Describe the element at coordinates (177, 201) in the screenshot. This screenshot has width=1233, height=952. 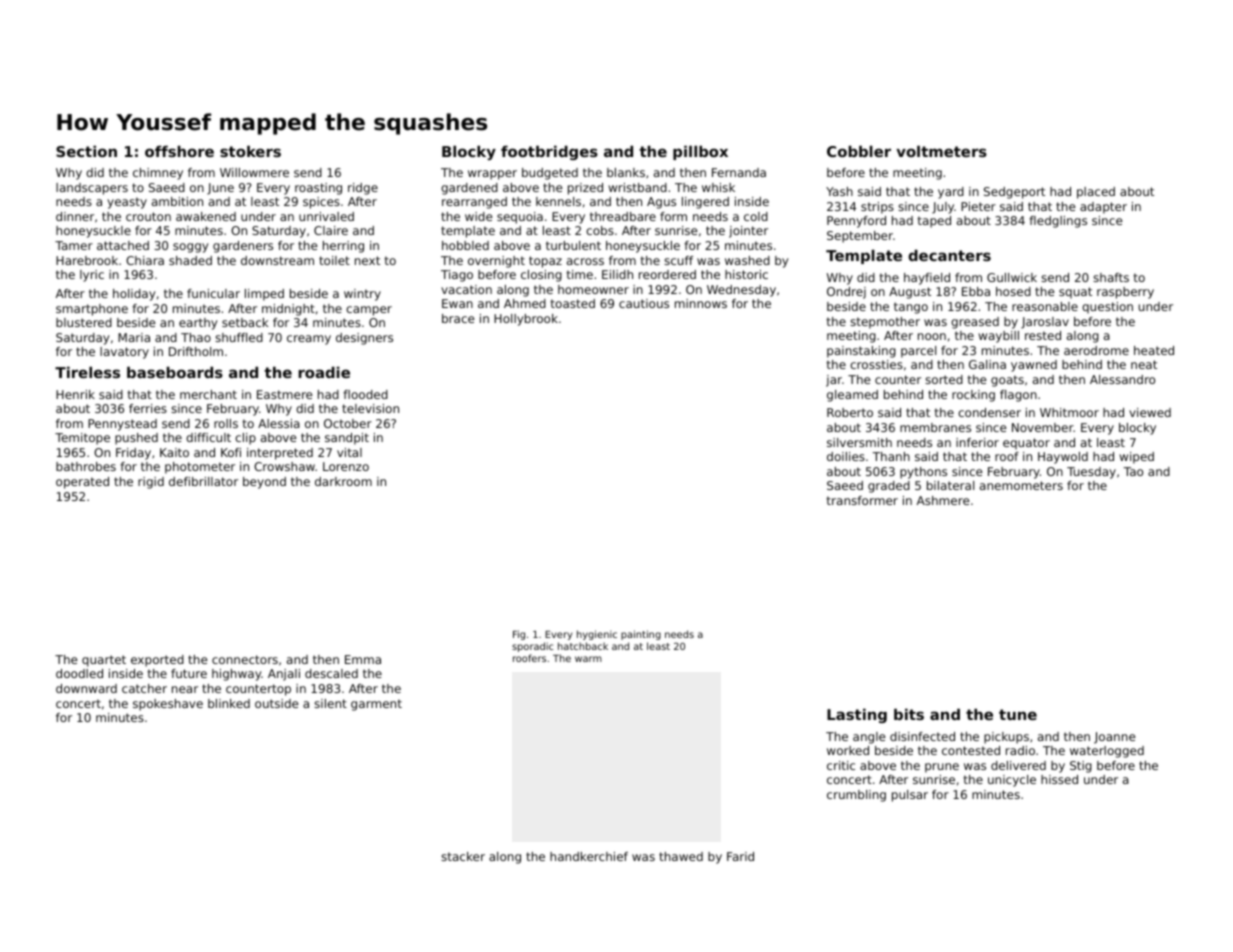
I see `ambition` at that location.
